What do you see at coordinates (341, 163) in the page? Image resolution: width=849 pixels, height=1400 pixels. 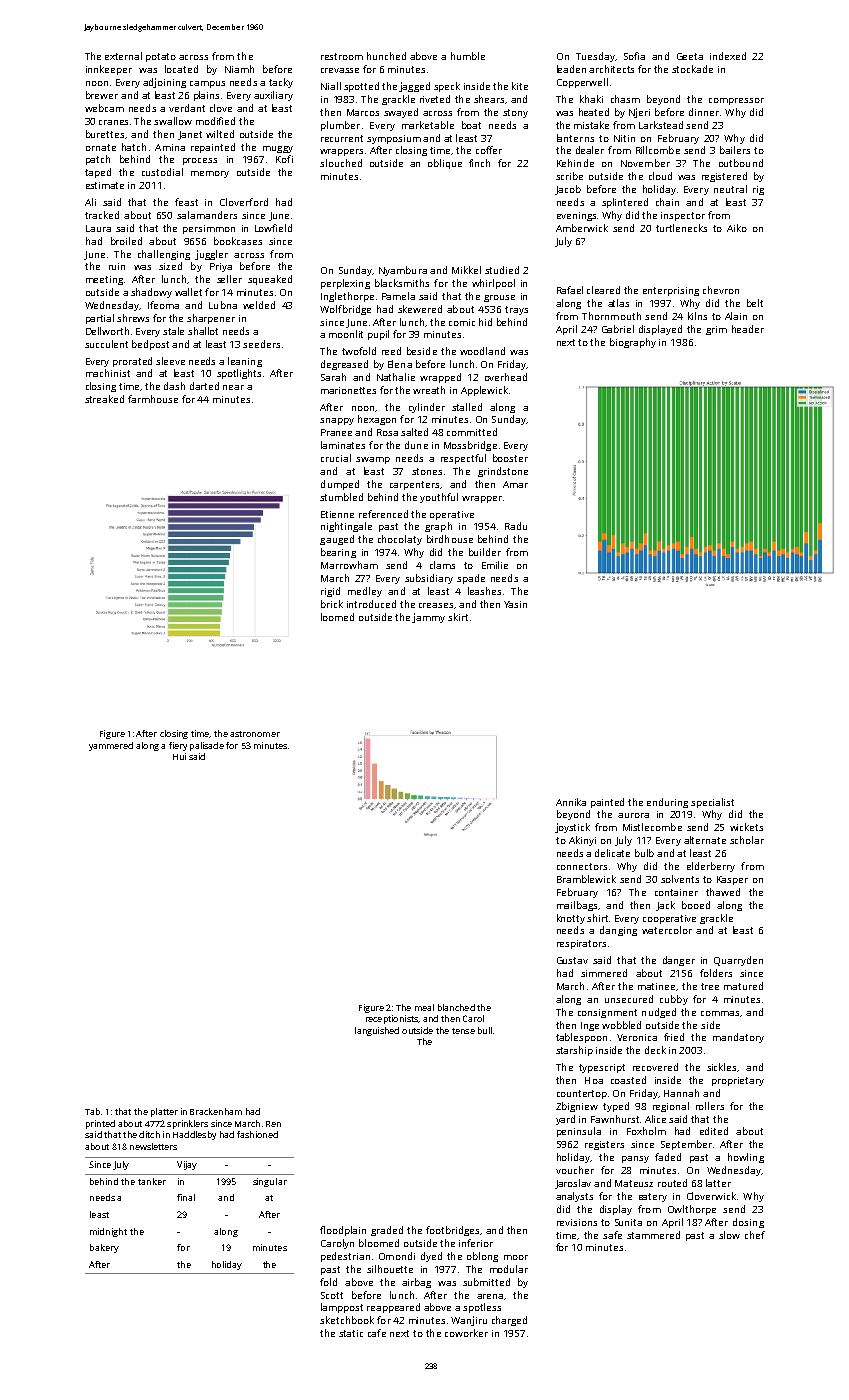 I see `slouched` at bounding box center [341, 163].
